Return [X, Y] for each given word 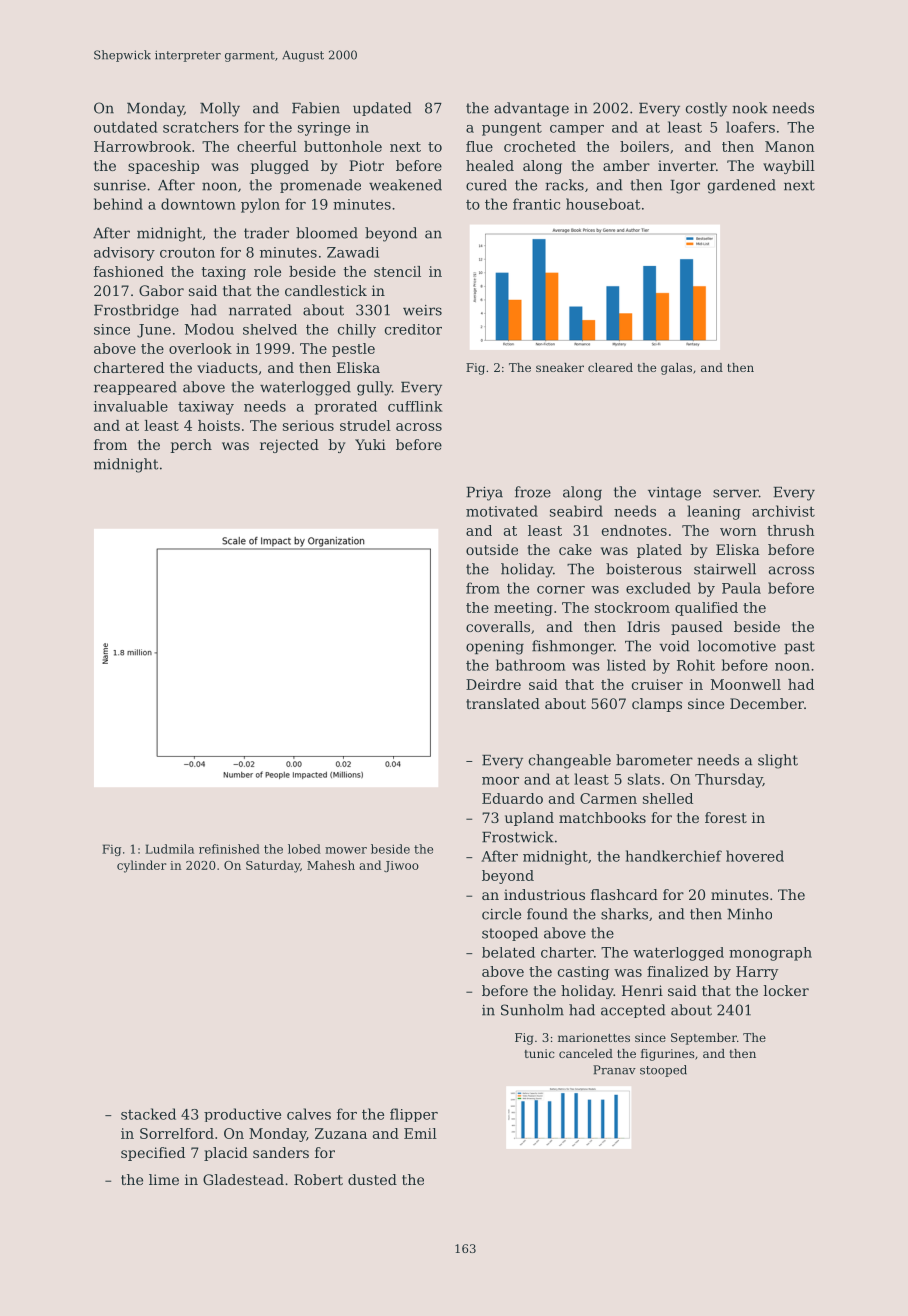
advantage [531, 109]
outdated [126, 127]
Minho [749, 914]
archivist [783, 511]
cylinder [142, 866]
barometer [654, 760]
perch [191, 446]
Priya [485, 494]
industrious [544, 894]
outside [492, 549]
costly [706, 109]
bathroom [530, 665]
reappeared [135, 388]
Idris [643, 626]
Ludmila [169, 849]
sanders [281, 1152]
